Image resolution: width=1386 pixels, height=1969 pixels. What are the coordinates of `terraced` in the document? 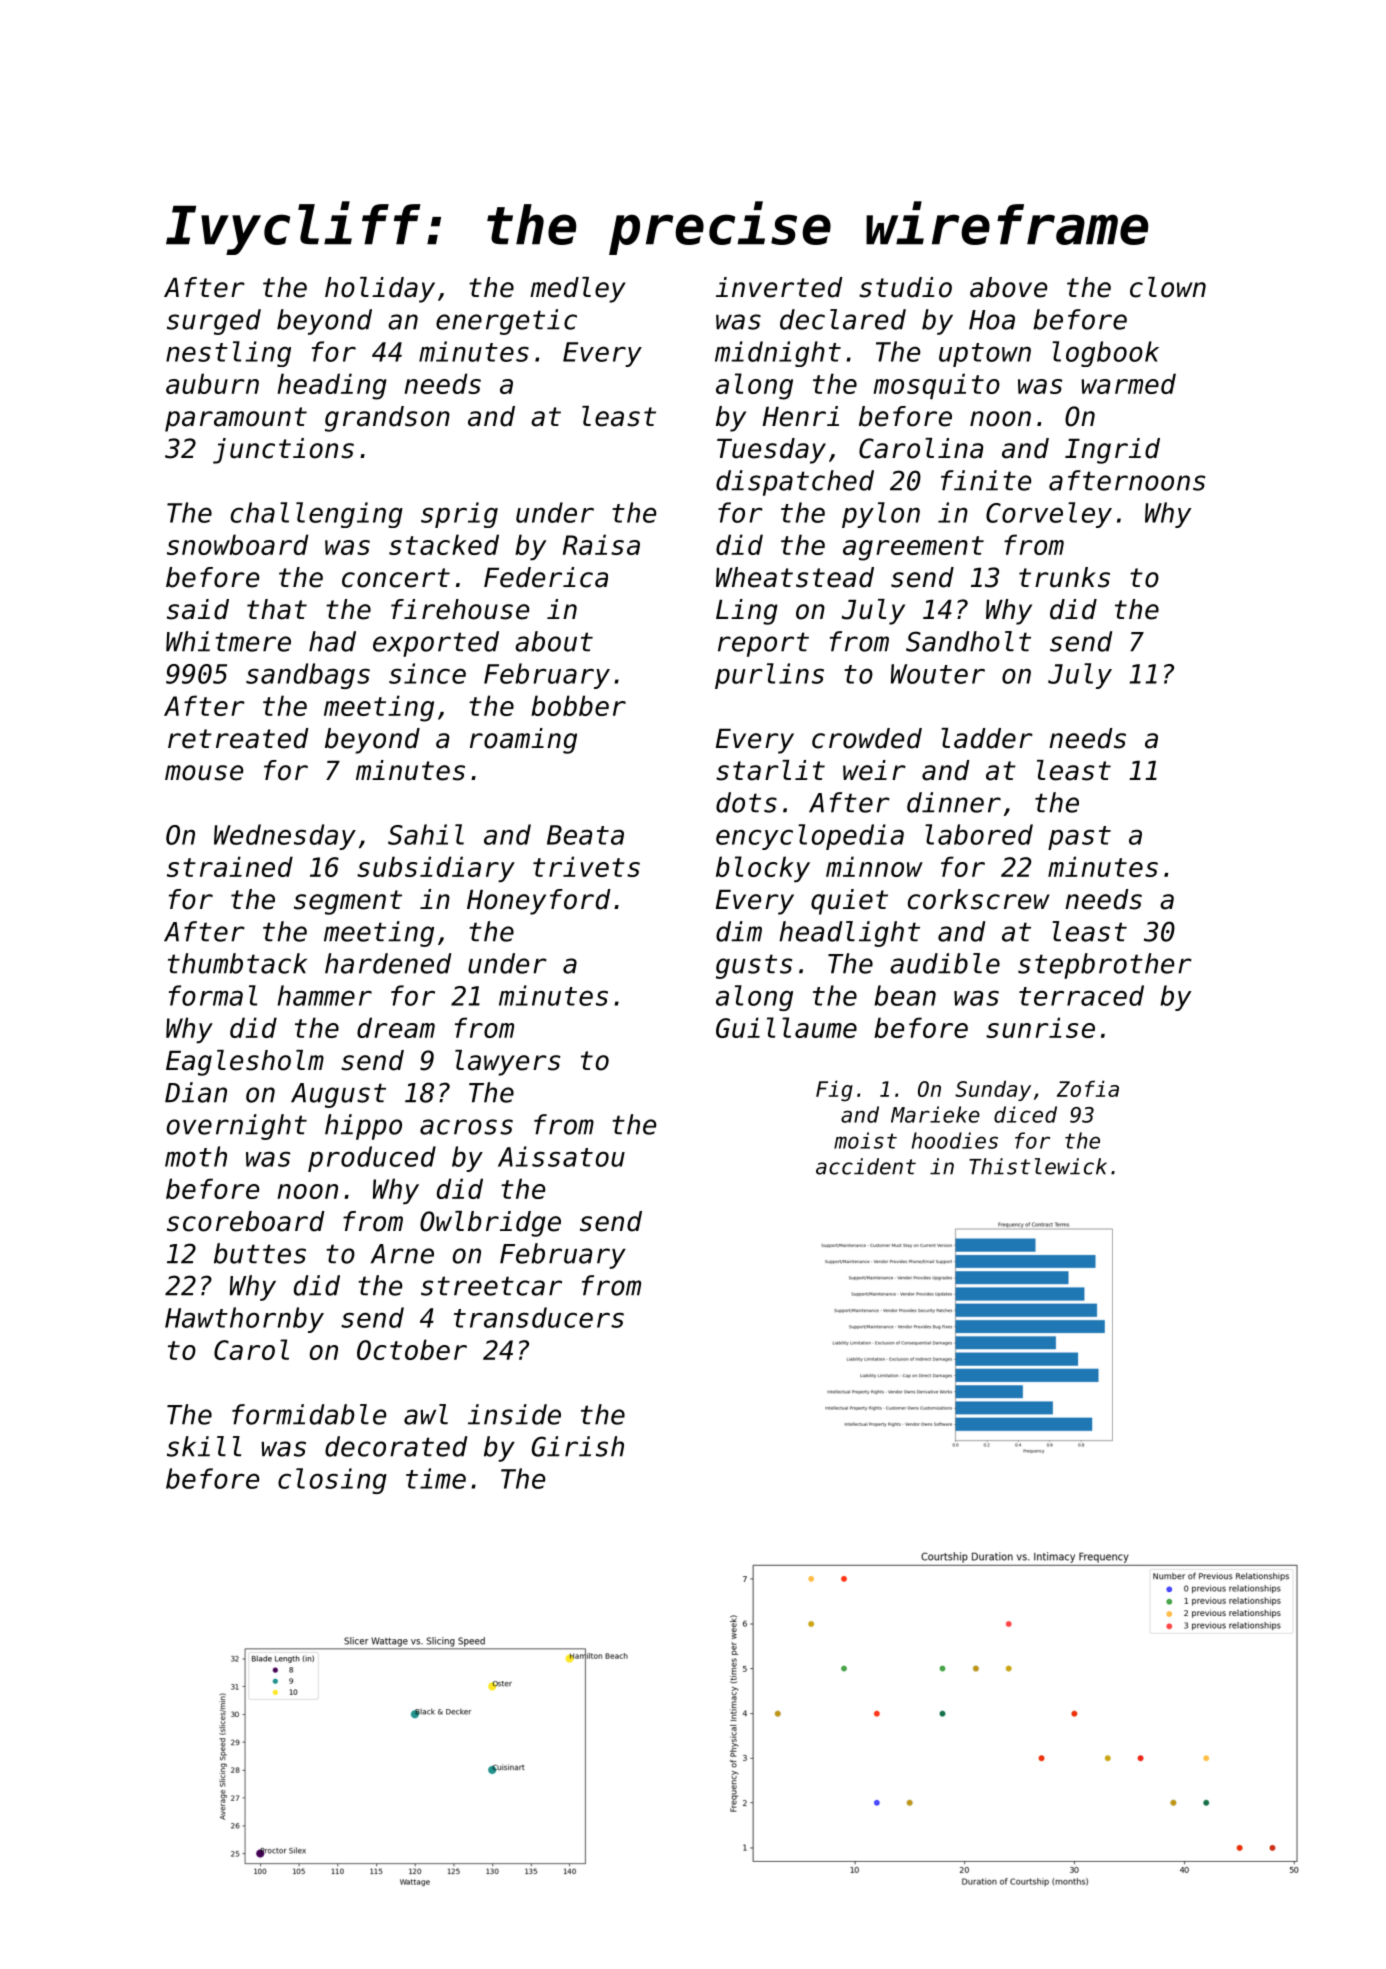 It's located at (1081, 995).
